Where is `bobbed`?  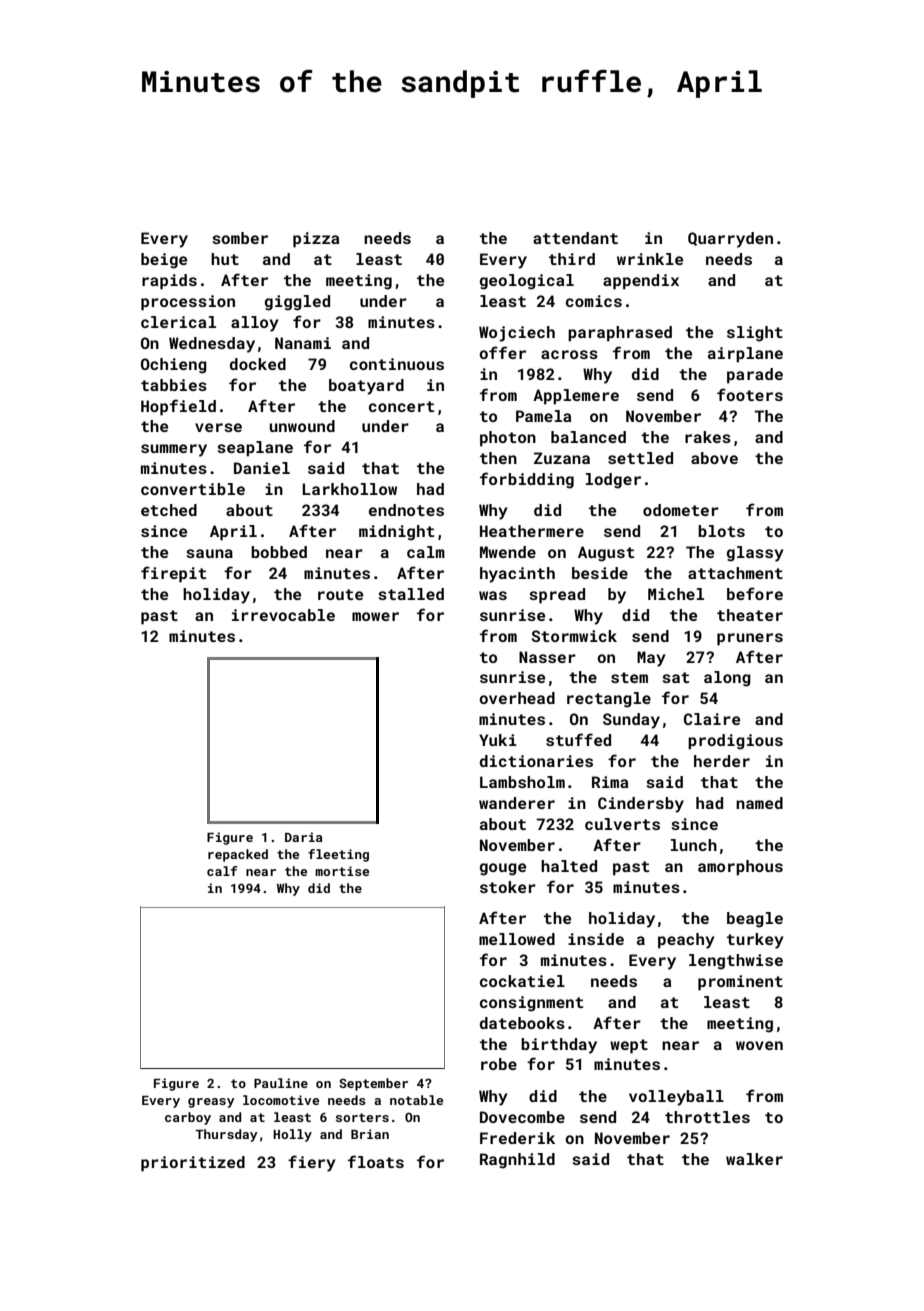
bobbed is located at coordinates (279, 552).
